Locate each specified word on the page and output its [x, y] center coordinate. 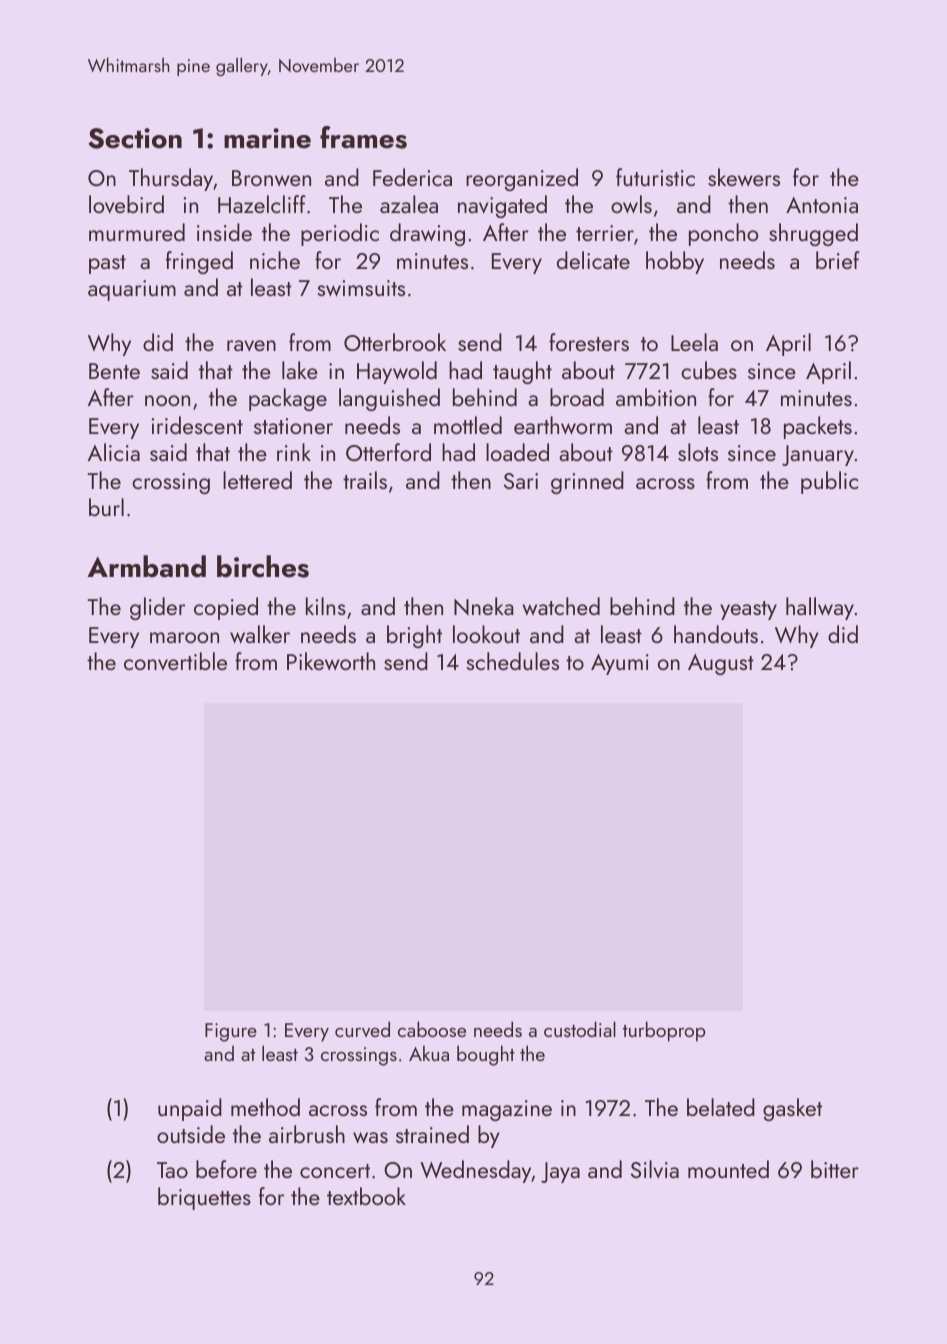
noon [167, 400]
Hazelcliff [262, 204]
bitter [835, 1169]
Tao [172, 1170]
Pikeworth [331, 661]
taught [522, 372]
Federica [412, 177]
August [721, 664]
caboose [432, 1029]
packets [818, 427]
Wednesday [476, 1171]
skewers [744, 177]
